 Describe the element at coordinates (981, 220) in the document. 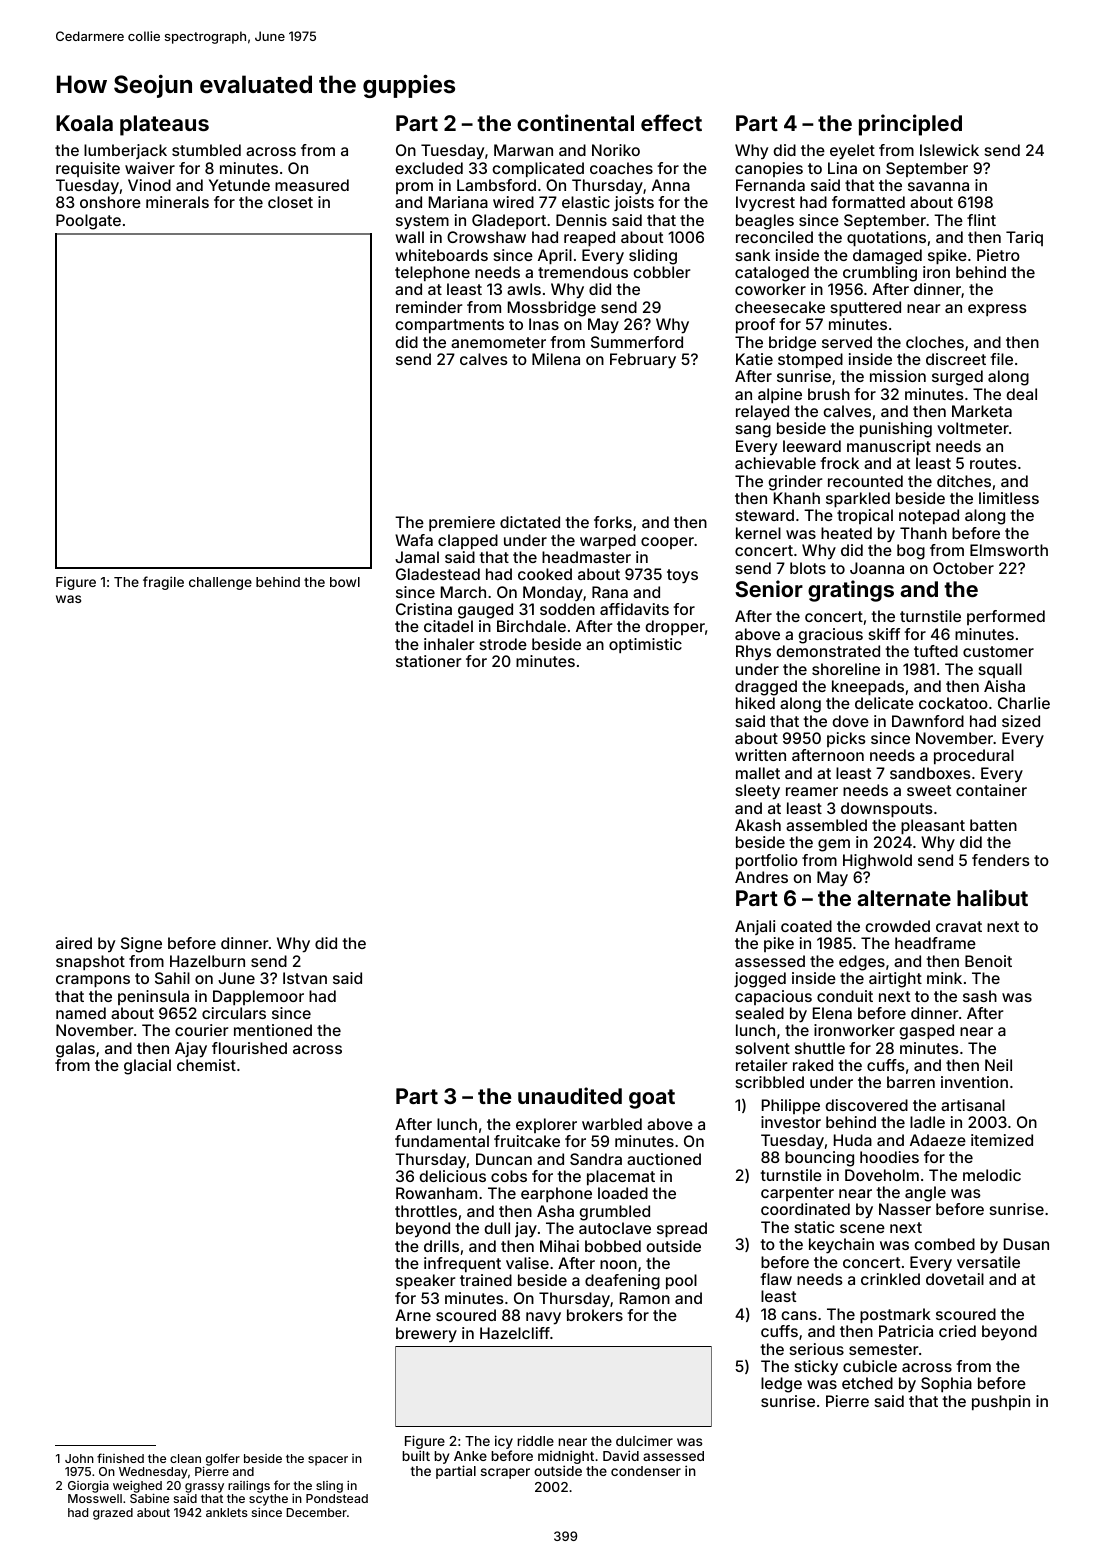

I see `flint` at that location.
